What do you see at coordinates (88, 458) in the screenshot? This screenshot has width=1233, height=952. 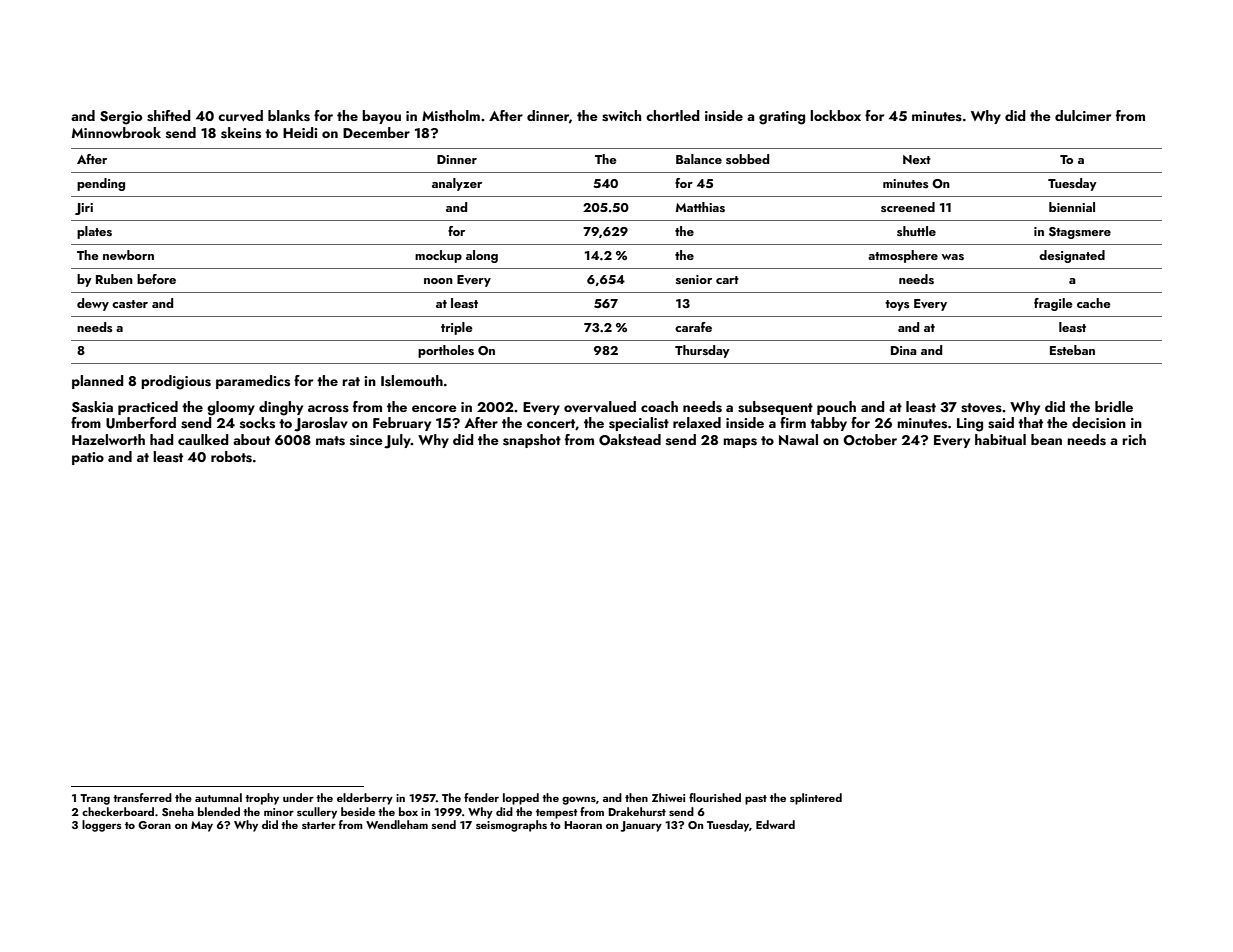 I see `patio` at bounding box center [88, 458].
